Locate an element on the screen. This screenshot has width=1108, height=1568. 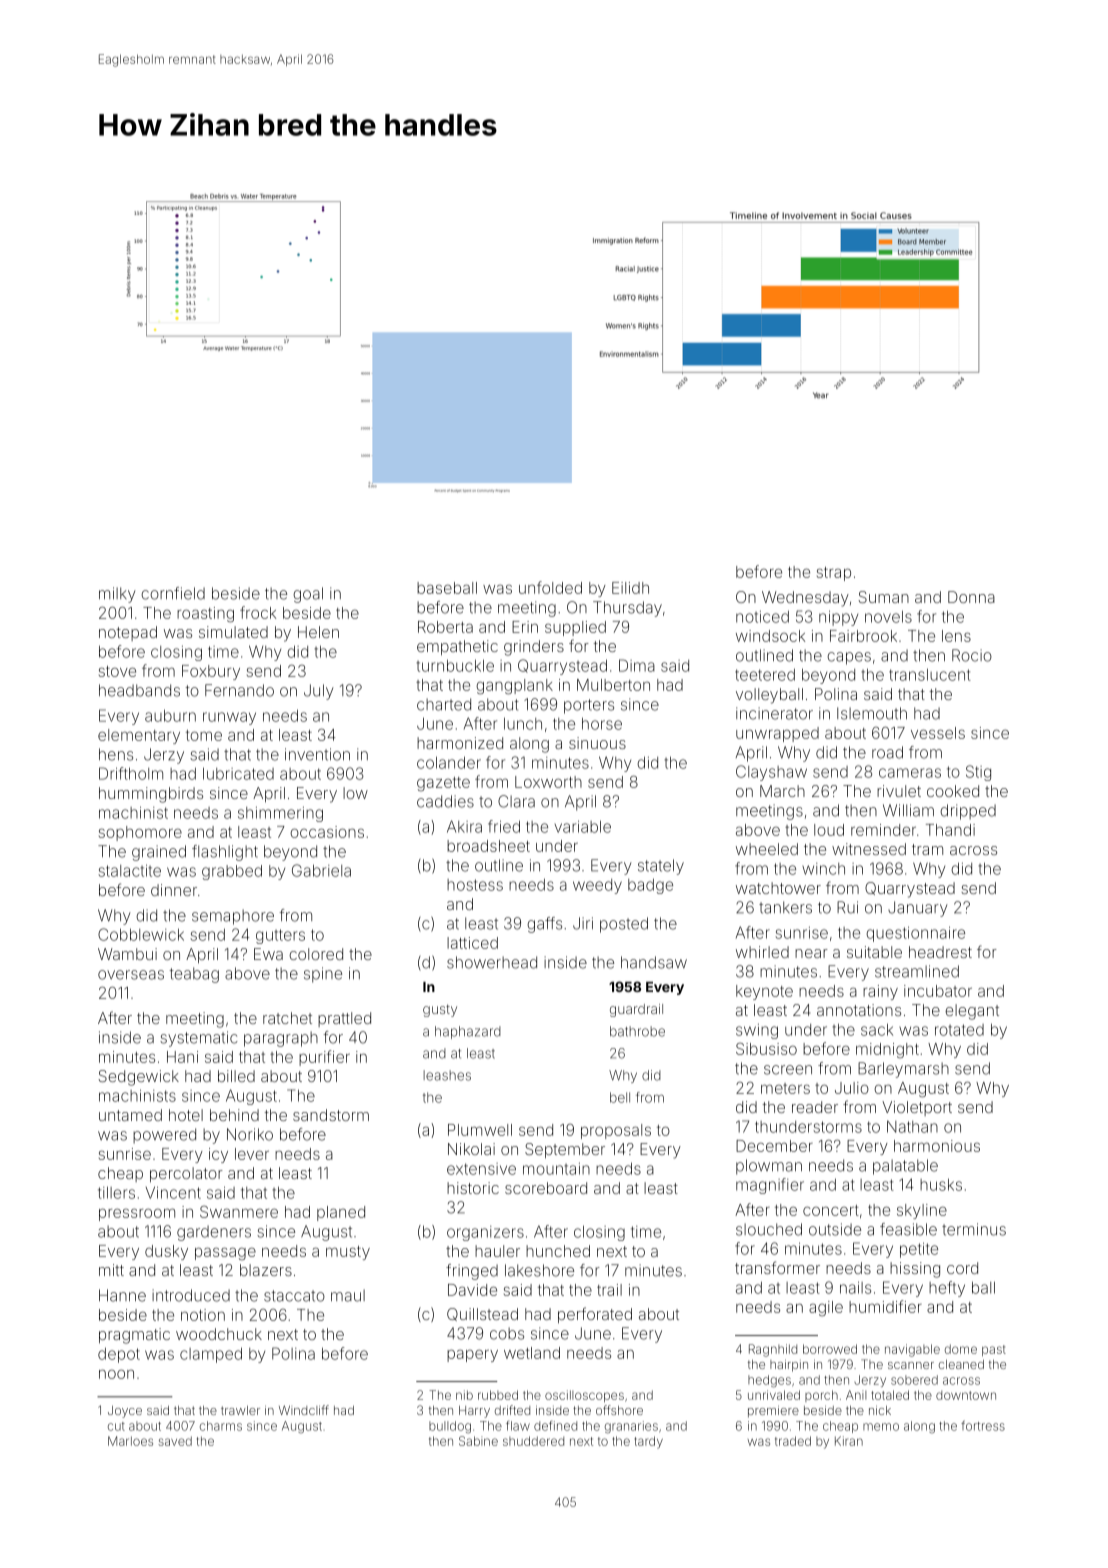
mountain is located at coordinates (556, 1169).
